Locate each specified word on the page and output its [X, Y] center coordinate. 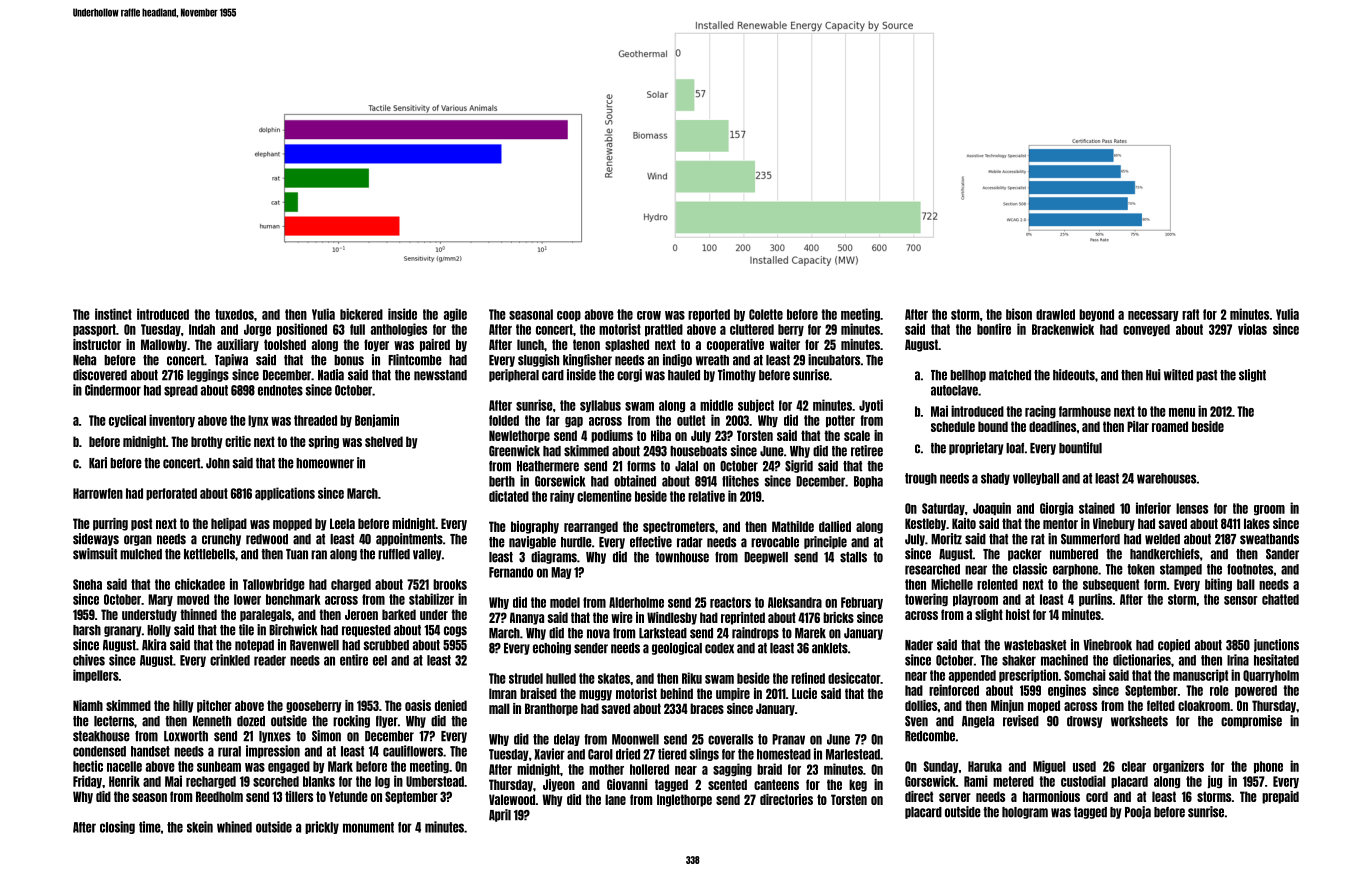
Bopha [868, 482]
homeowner [325, 463]
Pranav [788, 739]
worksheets [1139, 721]
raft [1190, 314]
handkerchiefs [1165, 554]
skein [200, 827]
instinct [113, 314]
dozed [251, 721]
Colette [766, 314]
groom [1269, 510]
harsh [87, 630]
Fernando [511, 572]
